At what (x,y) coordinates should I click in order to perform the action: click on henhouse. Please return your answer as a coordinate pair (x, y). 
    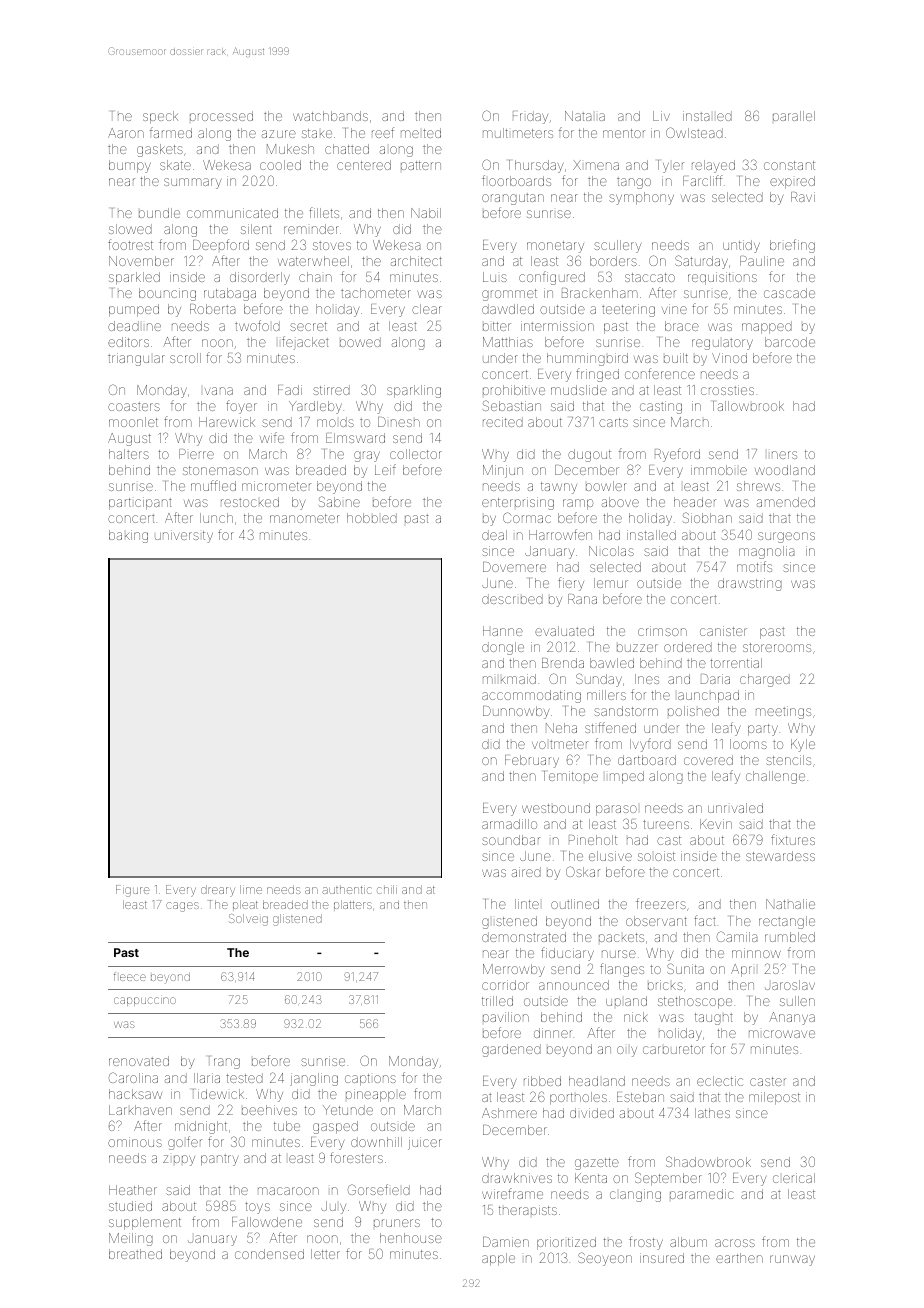
    Looking at the image, I should click on (411, 1238).
